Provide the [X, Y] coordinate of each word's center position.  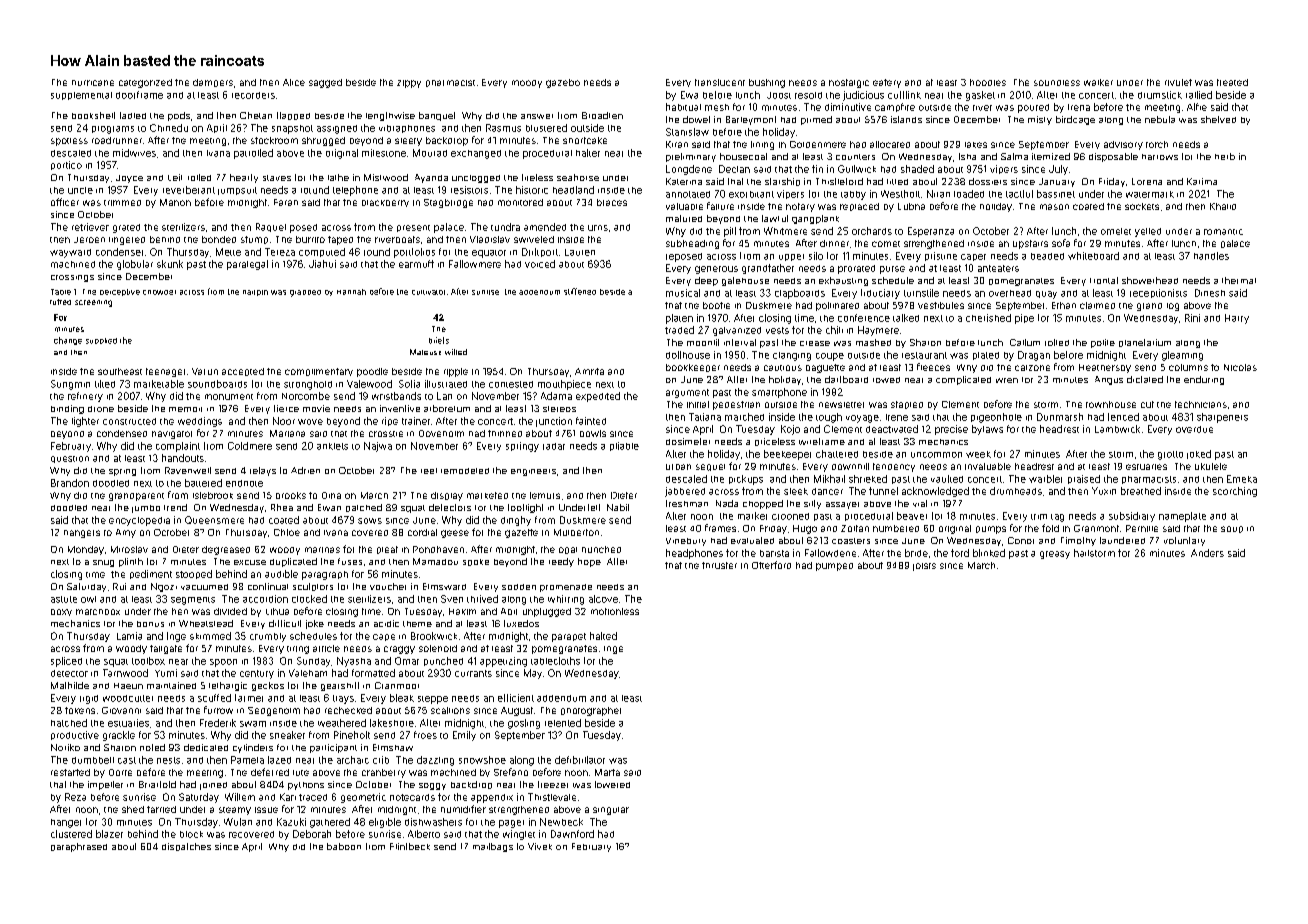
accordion [265, 599]
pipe [1024, 319]
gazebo [563, 83]
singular [611, 811]
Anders [1207, 553]
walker [1098, 82]
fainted [591, 421]
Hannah [351, 292]
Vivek [540, 846]
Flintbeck [410, 846]
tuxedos [521, 623]
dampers [213, 83]
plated [986, 356]
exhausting [843, 281]
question [70, 459]
